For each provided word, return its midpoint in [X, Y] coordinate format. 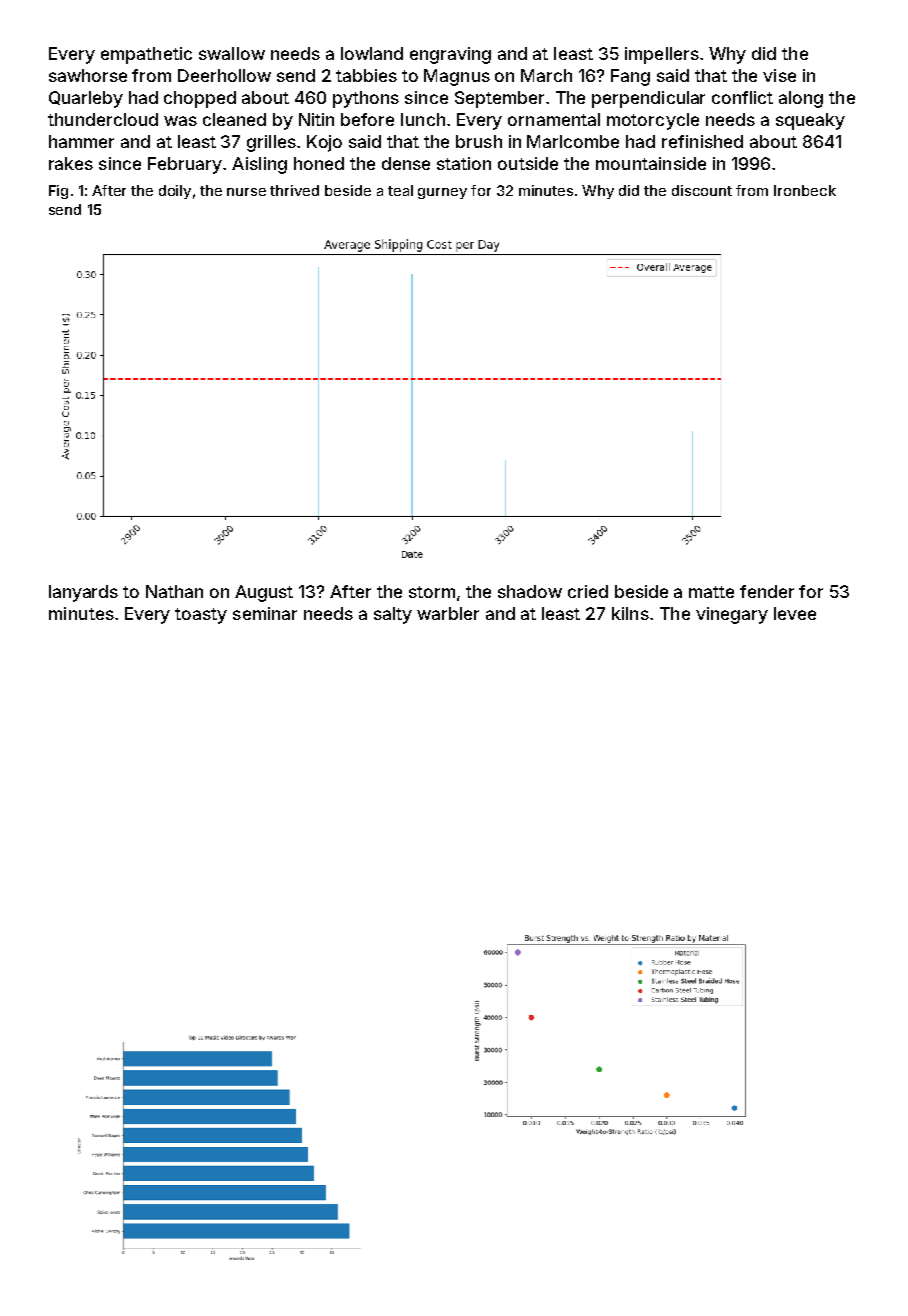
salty [393, 615]
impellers [662, 55]
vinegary [732, 615]
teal [400, 190]
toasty [201, 616]
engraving [450, 55]
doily [175, 192]
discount [702, 190]
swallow [232, 53]
